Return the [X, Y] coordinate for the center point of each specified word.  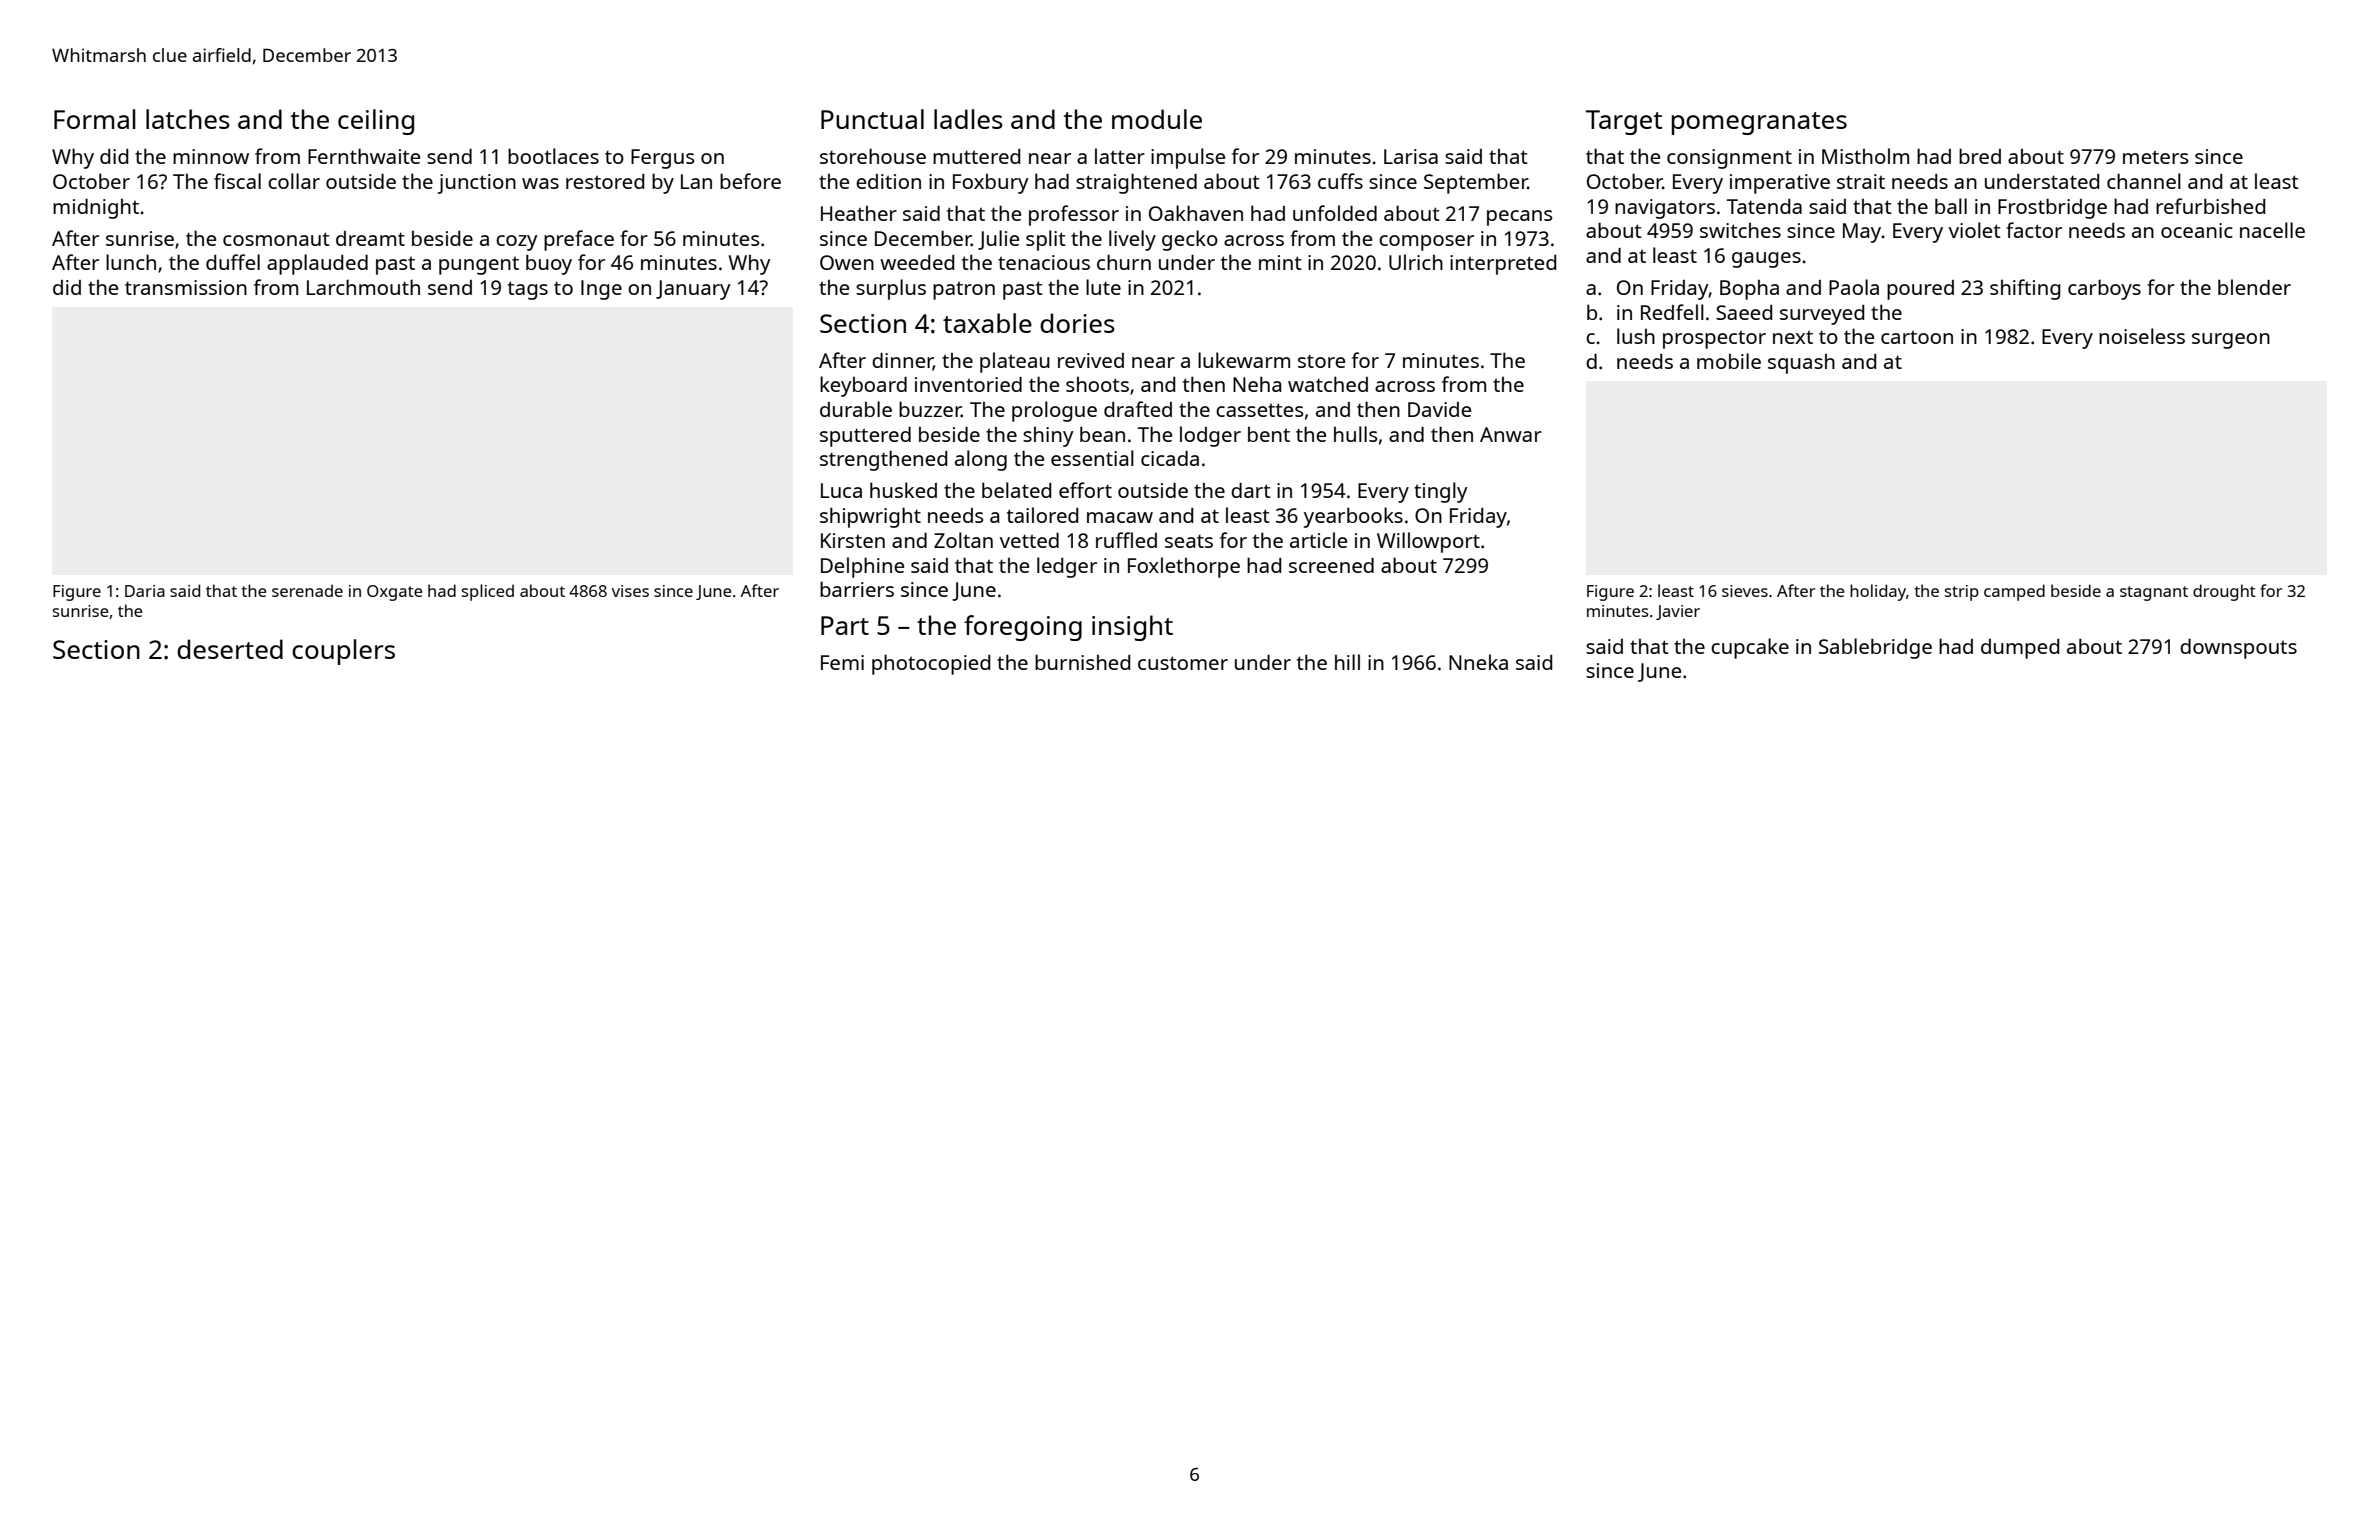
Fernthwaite [364, 156]
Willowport [1428, 542]
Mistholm [1865, 156]
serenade [307, 590]
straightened [1136, 183]
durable [856, 409]
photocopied [931, 664]
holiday [1878, 592]
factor [2034, 230]
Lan [696, 181]
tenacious [1044, 262]
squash [1801, 363]
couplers [343, 652]
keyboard [863, 386]
